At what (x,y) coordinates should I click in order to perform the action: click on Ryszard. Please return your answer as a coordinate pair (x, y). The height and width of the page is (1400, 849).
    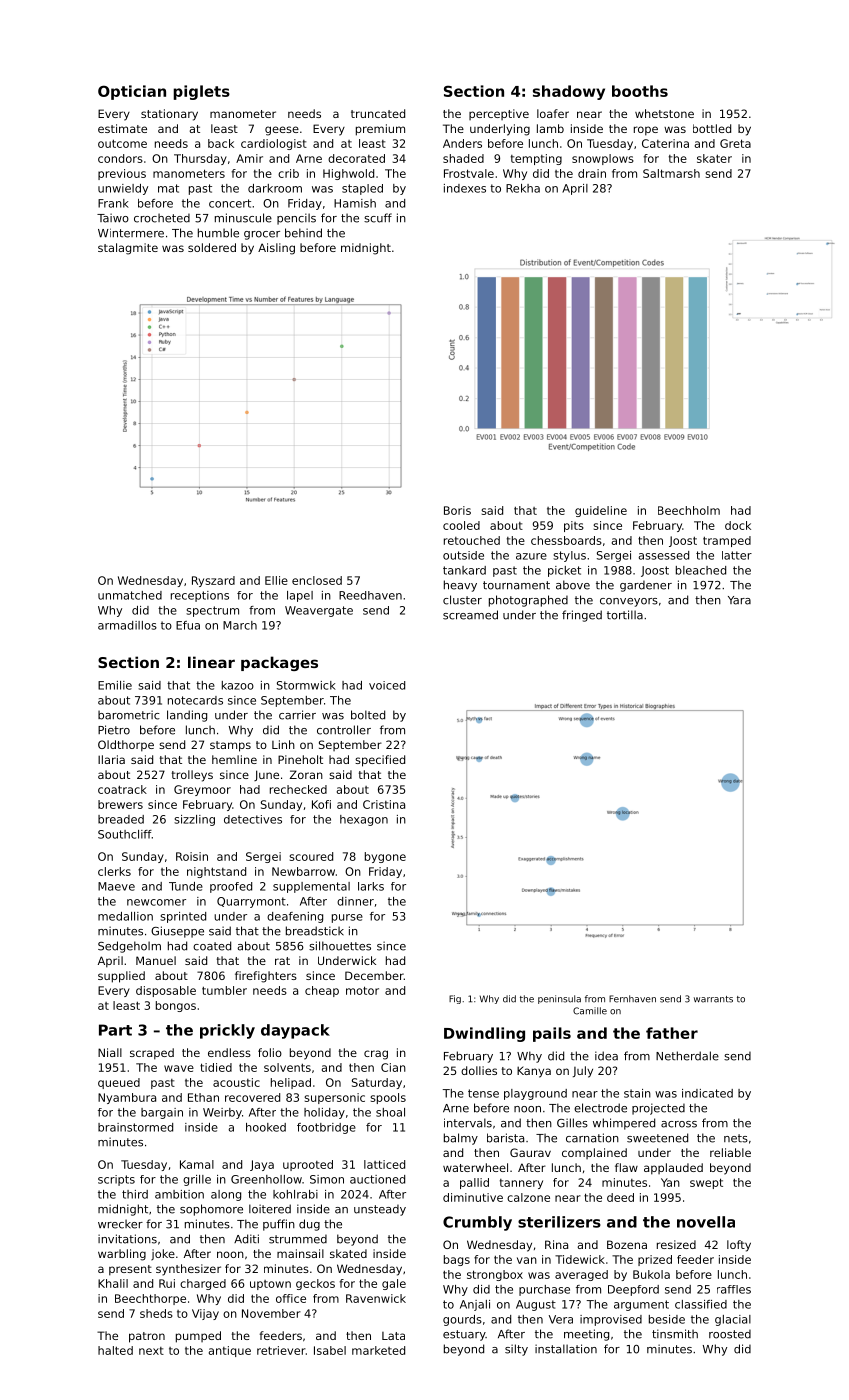
    Looking at the image, I should click on (213, 581).
